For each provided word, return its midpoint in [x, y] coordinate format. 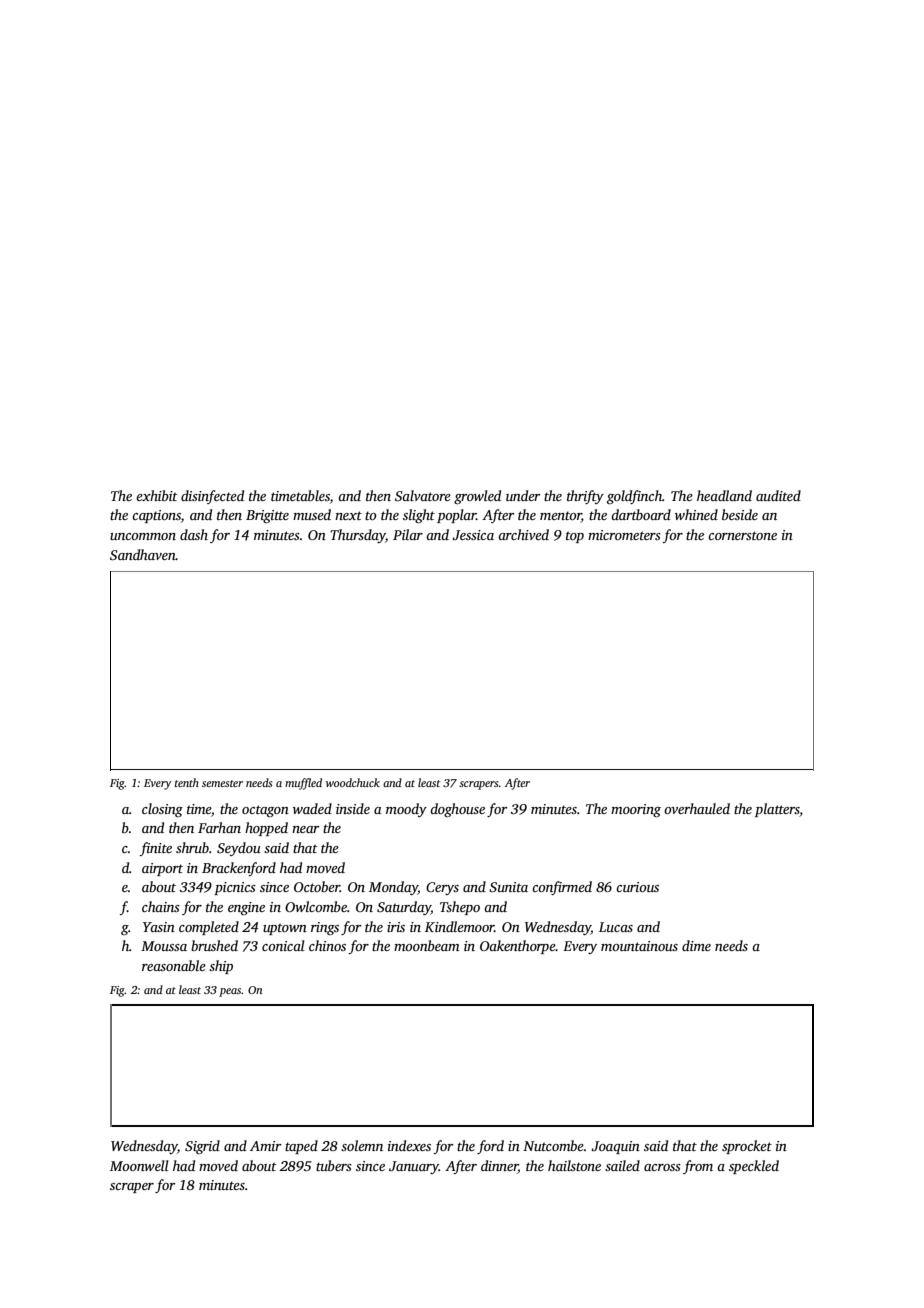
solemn [362, 1145]
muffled [303, 784]
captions [156, 516]
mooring [636, 810]
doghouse [457, 810]
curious [637, 887]
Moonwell [139, 1165]
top [575, 537]
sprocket [747, 1147]
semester [222, 783]
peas [230, 992]
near [305, 829]
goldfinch [634, 497]
